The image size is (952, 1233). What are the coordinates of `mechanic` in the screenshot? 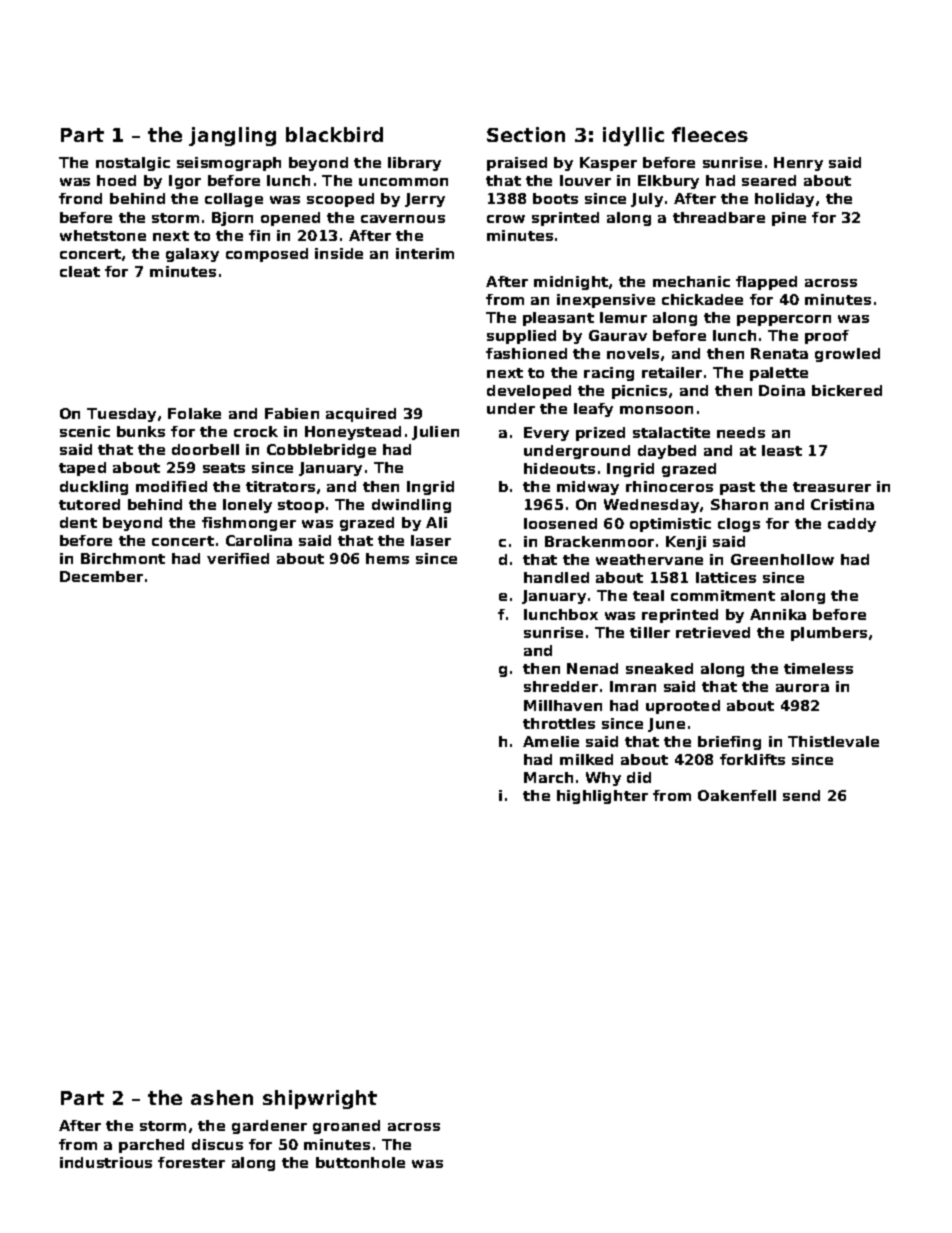 It's located at (691, 281).
